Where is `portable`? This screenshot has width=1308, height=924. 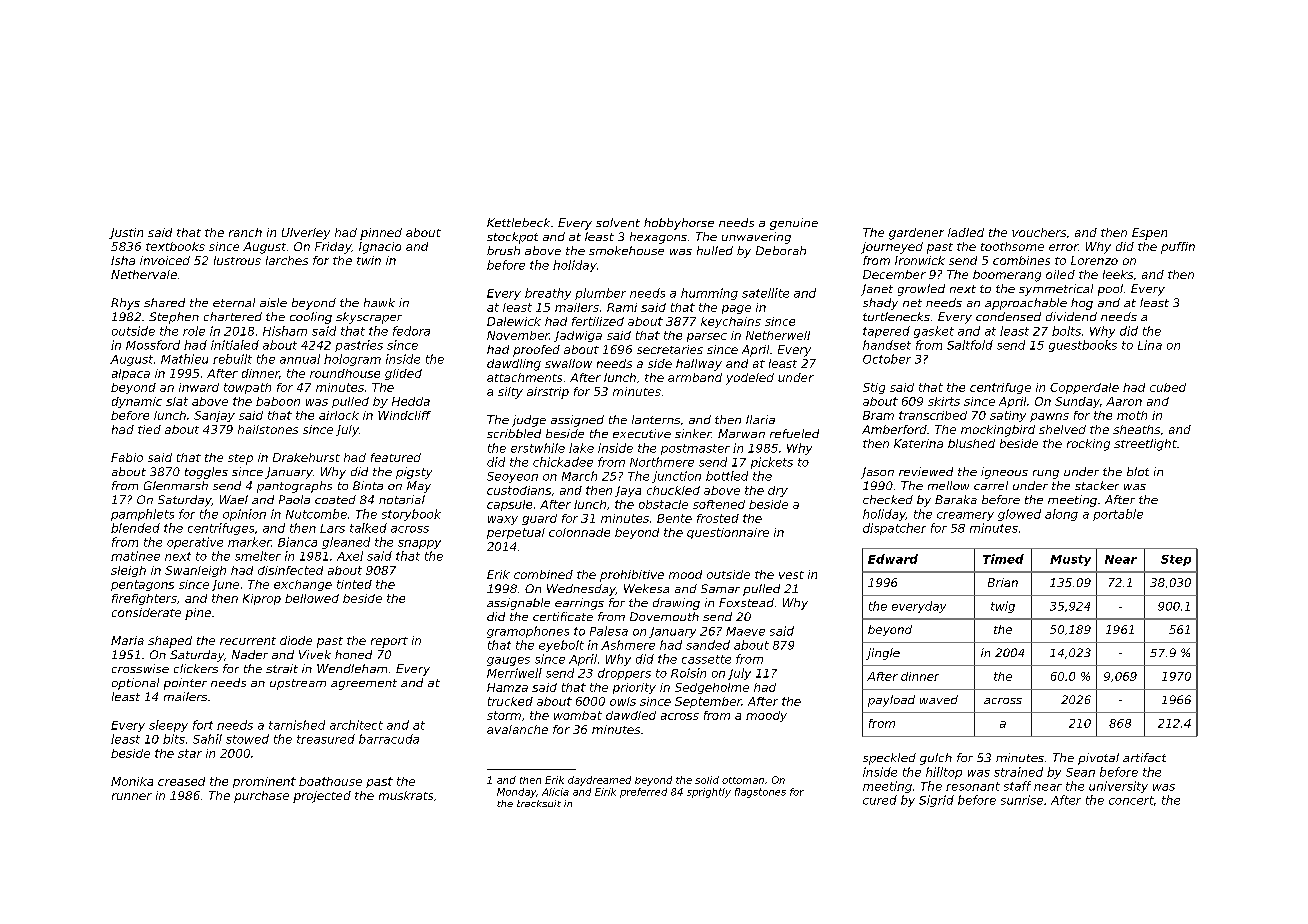 portable is located at coordinates (1118, 515).
